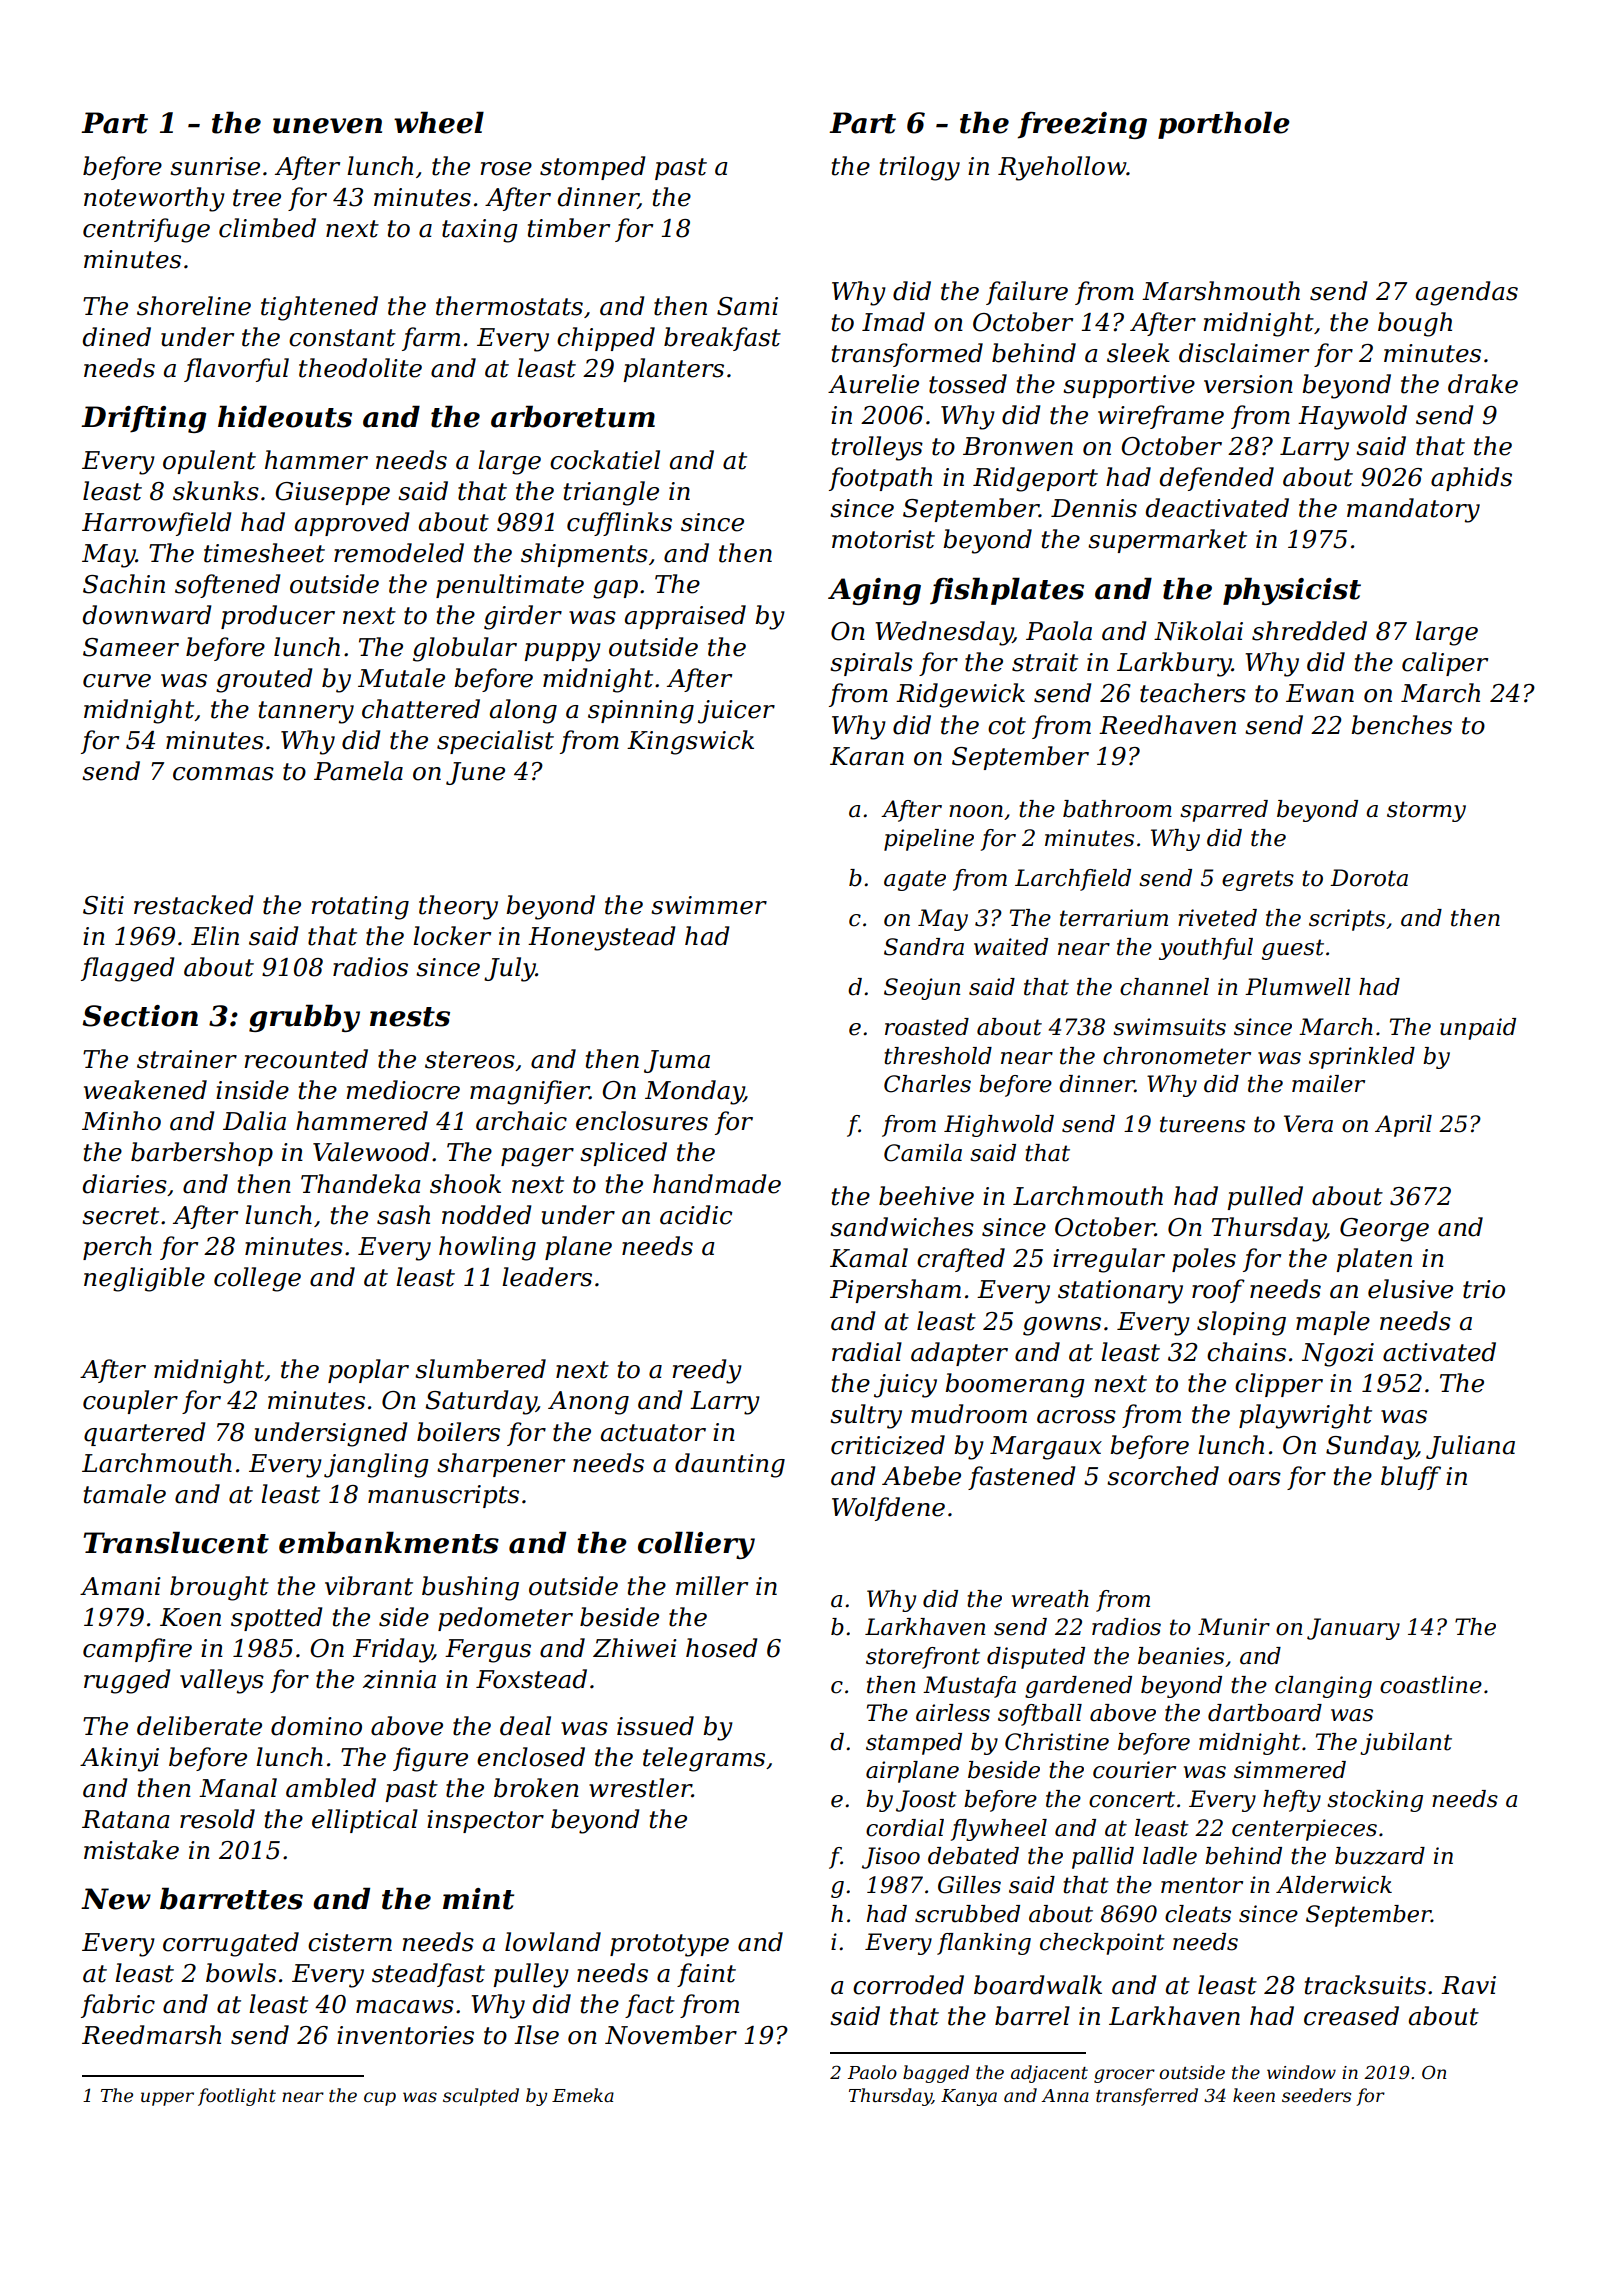 This screenshot has height=2292, width=1620. What do you see at coordinates (510, 969) in the screenshot?
I see `July` at bounding box center [510, 969].
